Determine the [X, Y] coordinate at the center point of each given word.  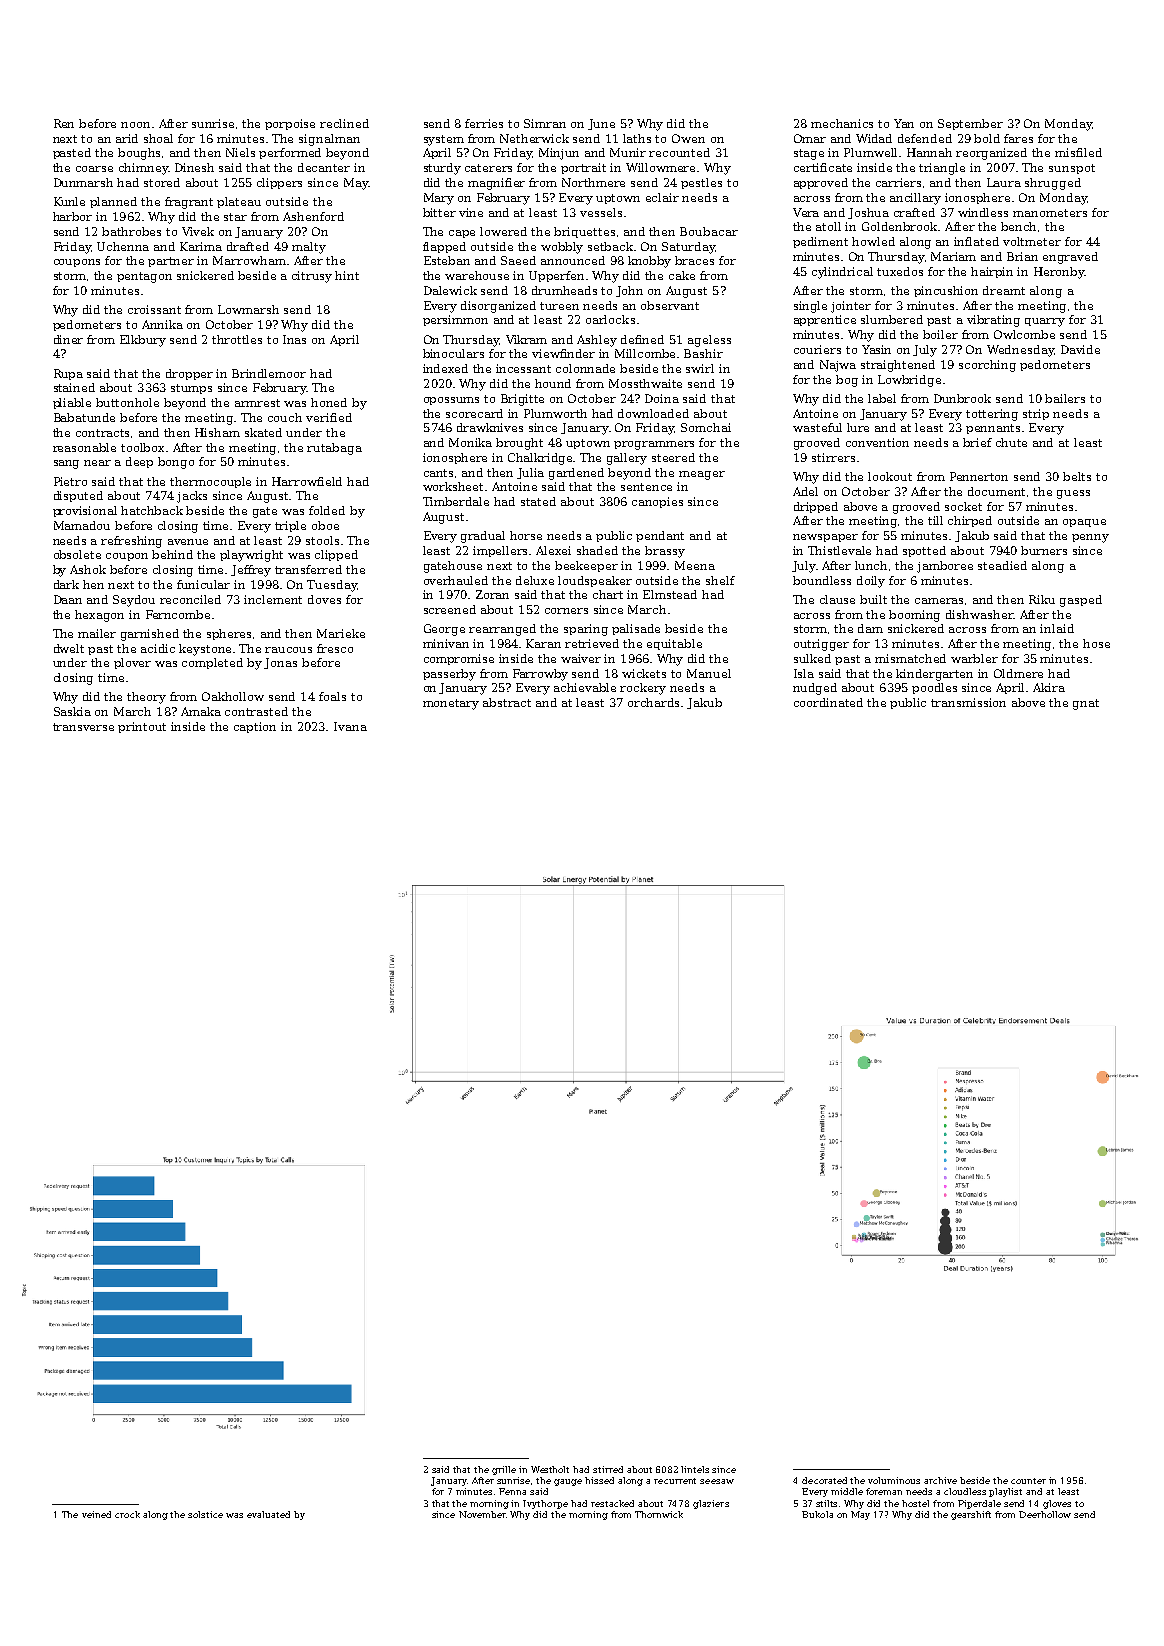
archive [940, 1480]
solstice [205, 1514]
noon [135, 125]
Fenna [512, 1491]
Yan [904, 123]
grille [504, 1470]
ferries [484, 123]
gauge [568, 1482]
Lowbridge [909, 381]
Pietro [70, 481]
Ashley [597, 341]
